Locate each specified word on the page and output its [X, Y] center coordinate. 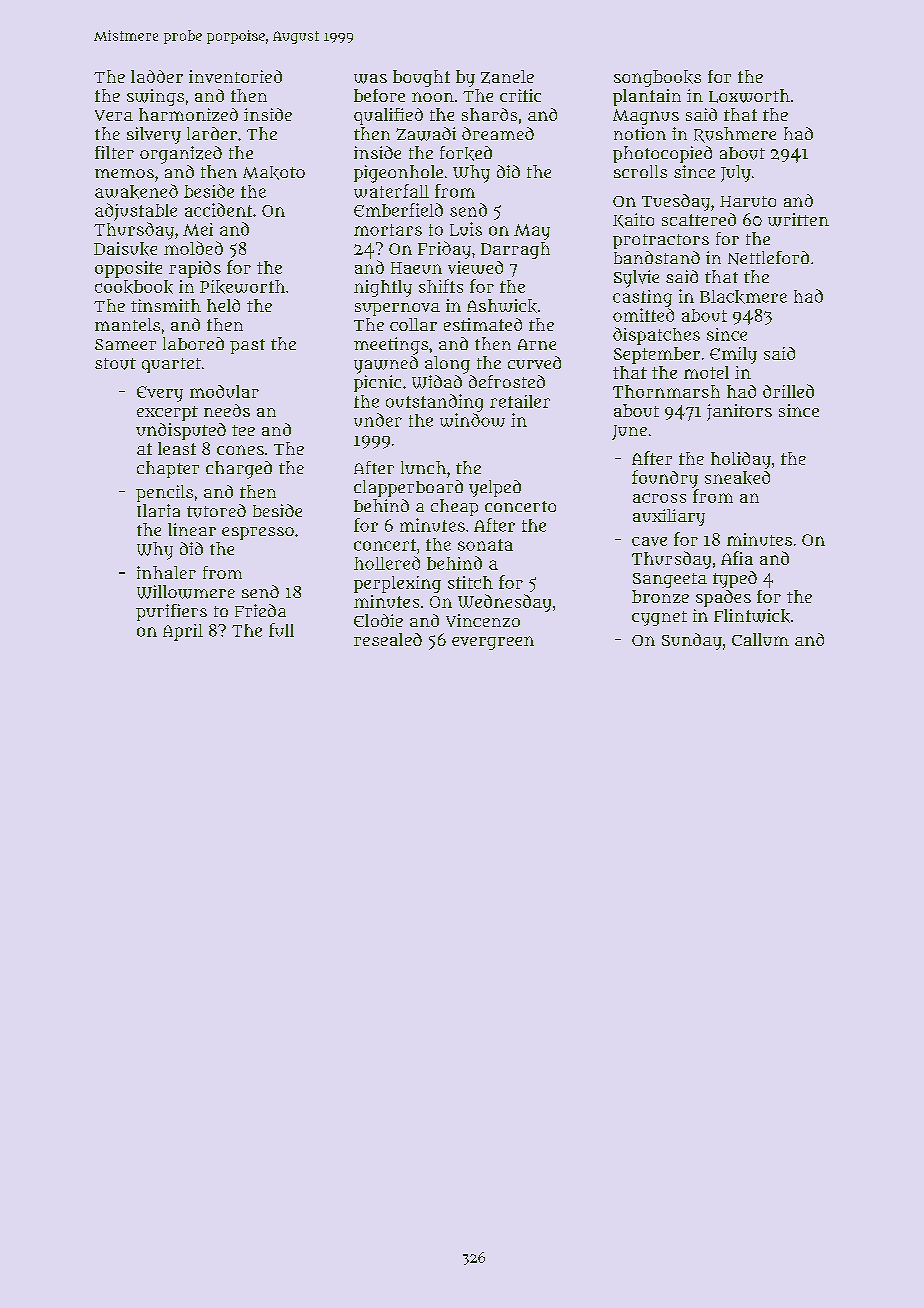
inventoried [235, 76]
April [183, 632]
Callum [760, 639]
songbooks [657, 78]
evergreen [493, 643]
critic [520, 95]
